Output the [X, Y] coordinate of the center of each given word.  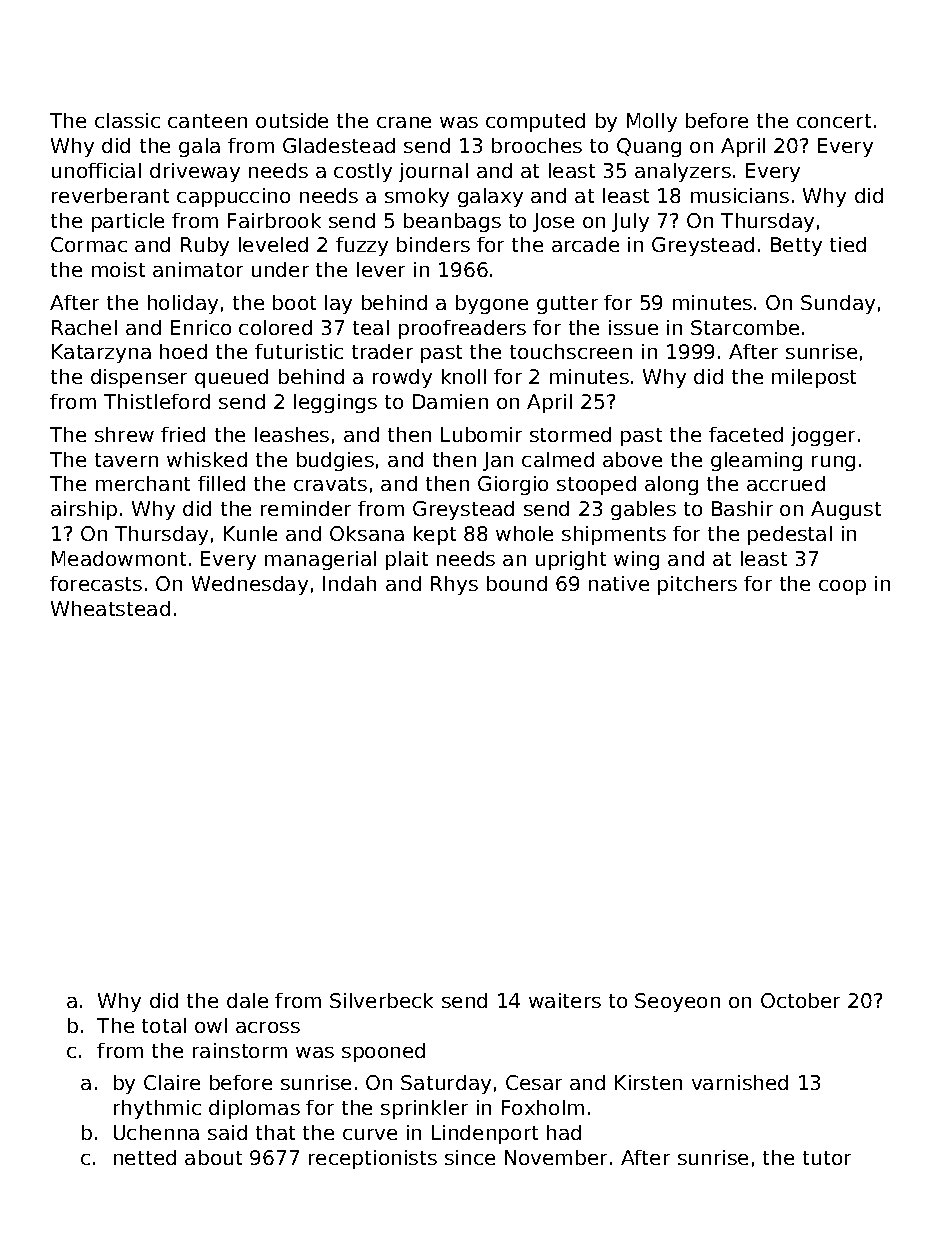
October [800, 1000]
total [164, 1025]
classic [127, 120]
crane [404, 122]
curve [370, 1134]
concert [834, 121]
